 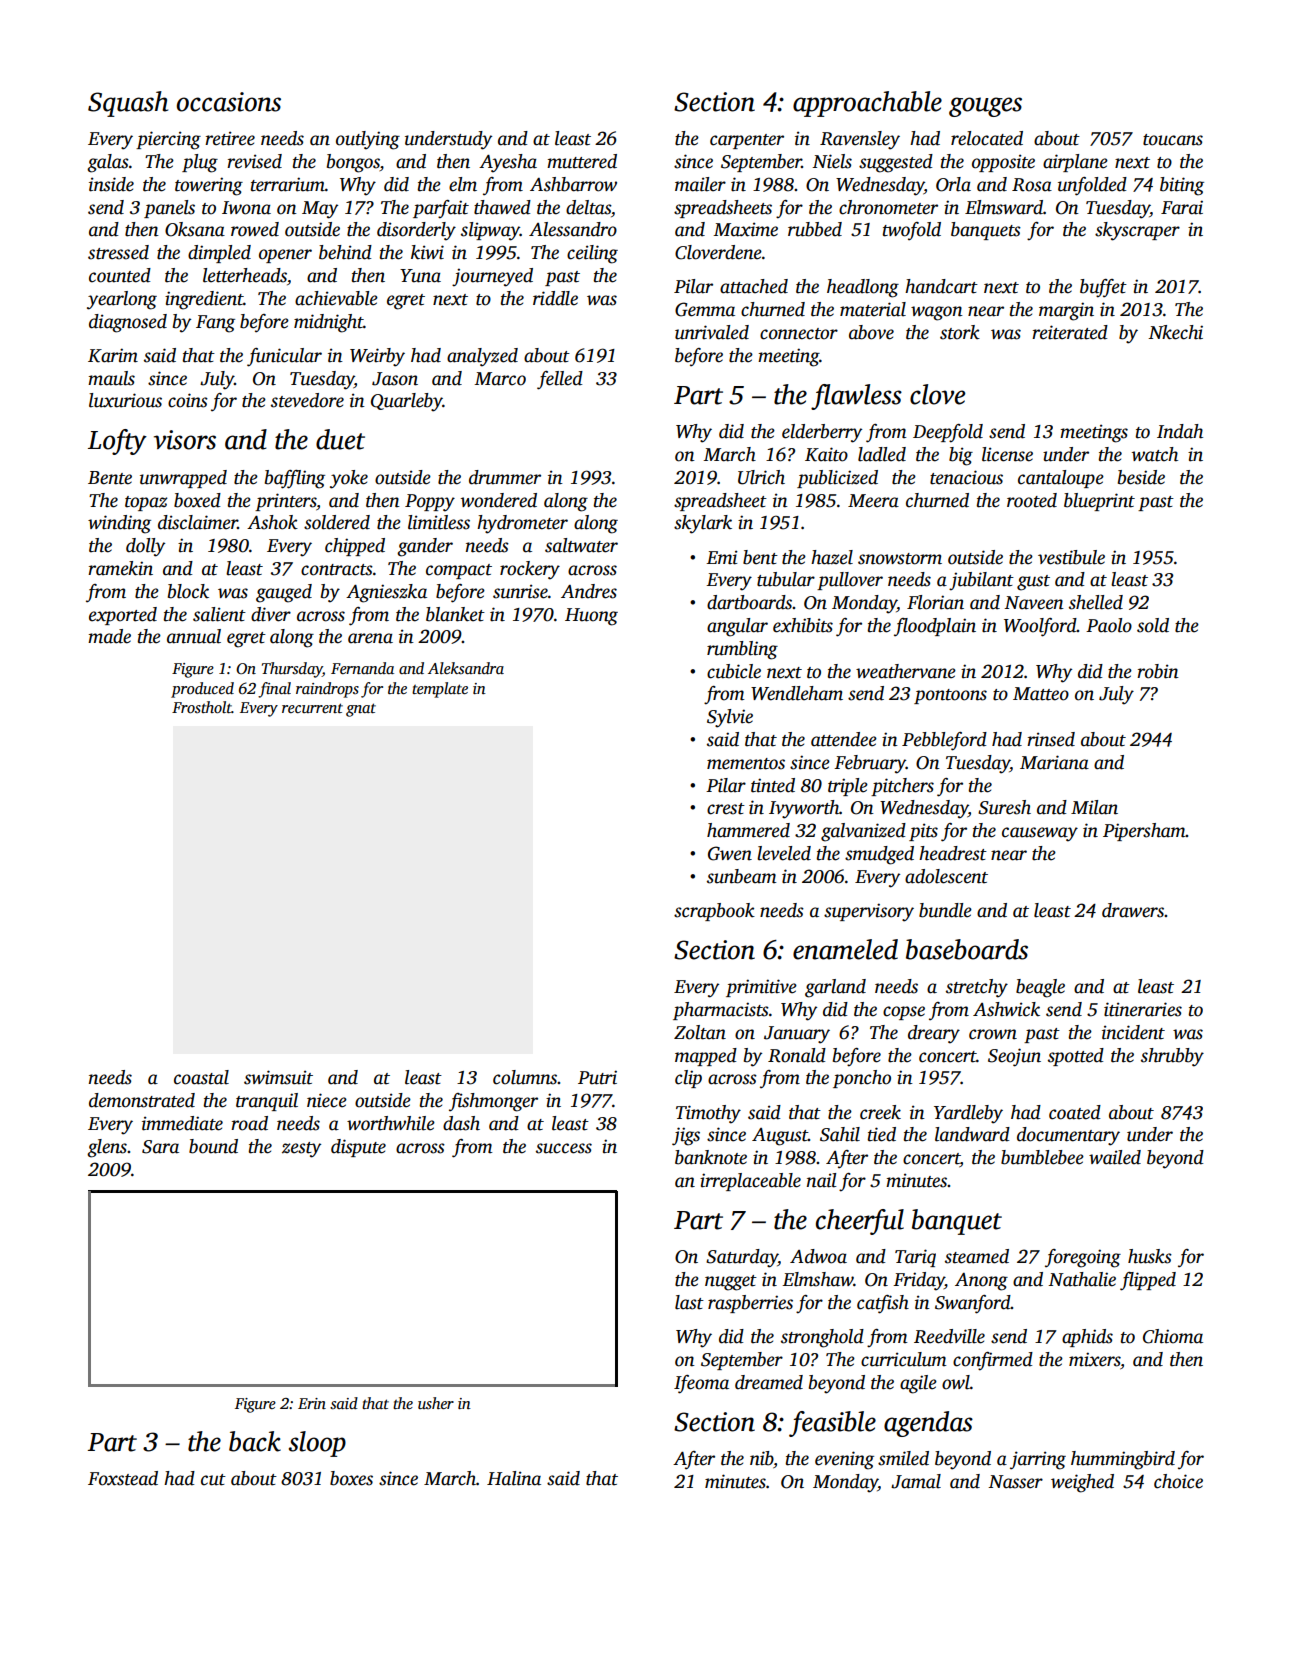 I want to click on flipped, so click(x=1148, y=1281).
